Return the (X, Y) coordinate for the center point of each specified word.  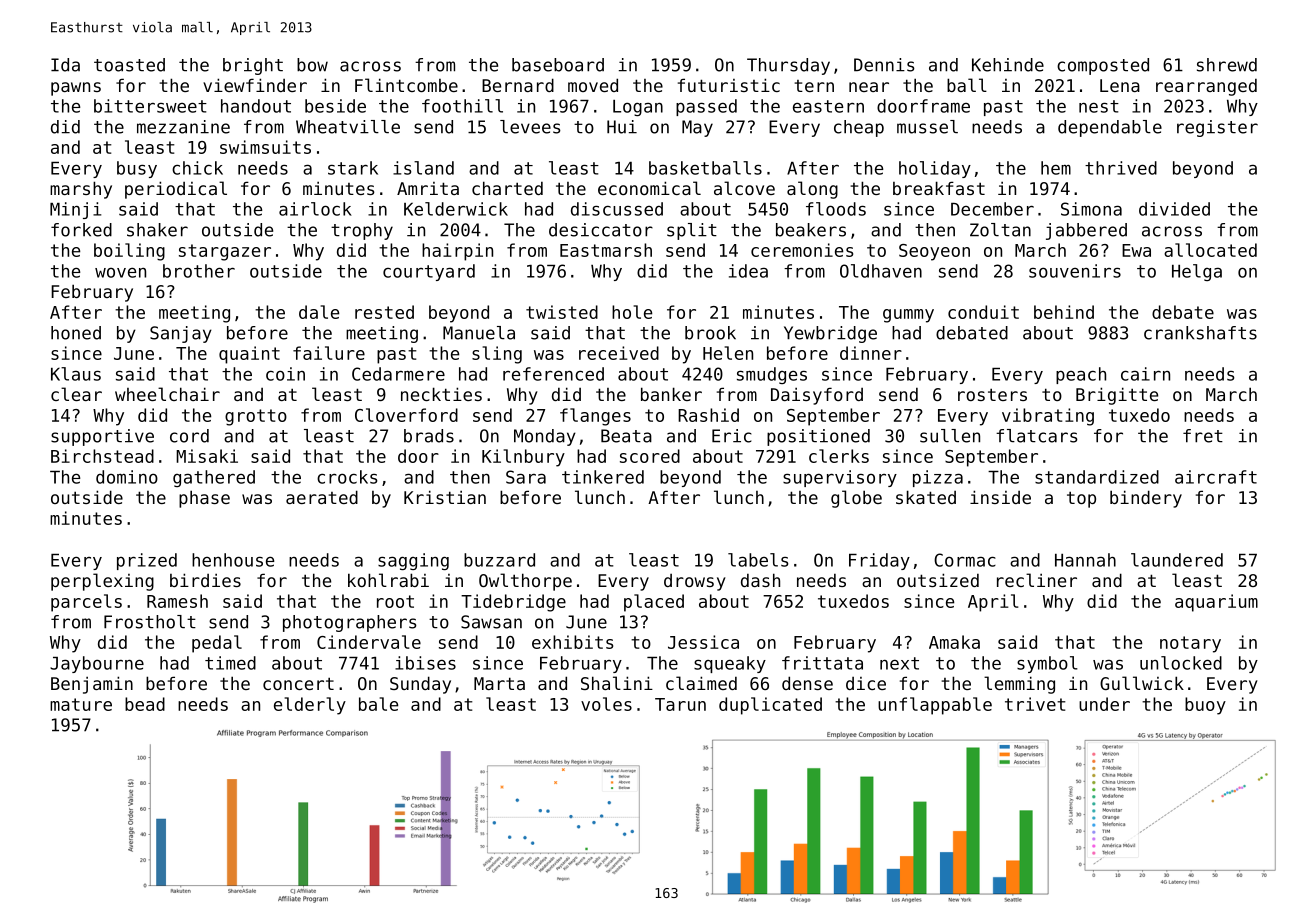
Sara (526, 477)
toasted (129, 65)
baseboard (558, 65)
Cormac (965, 560)
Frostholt (150, 622)
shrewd (1227, 65)
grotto (256, 417)
